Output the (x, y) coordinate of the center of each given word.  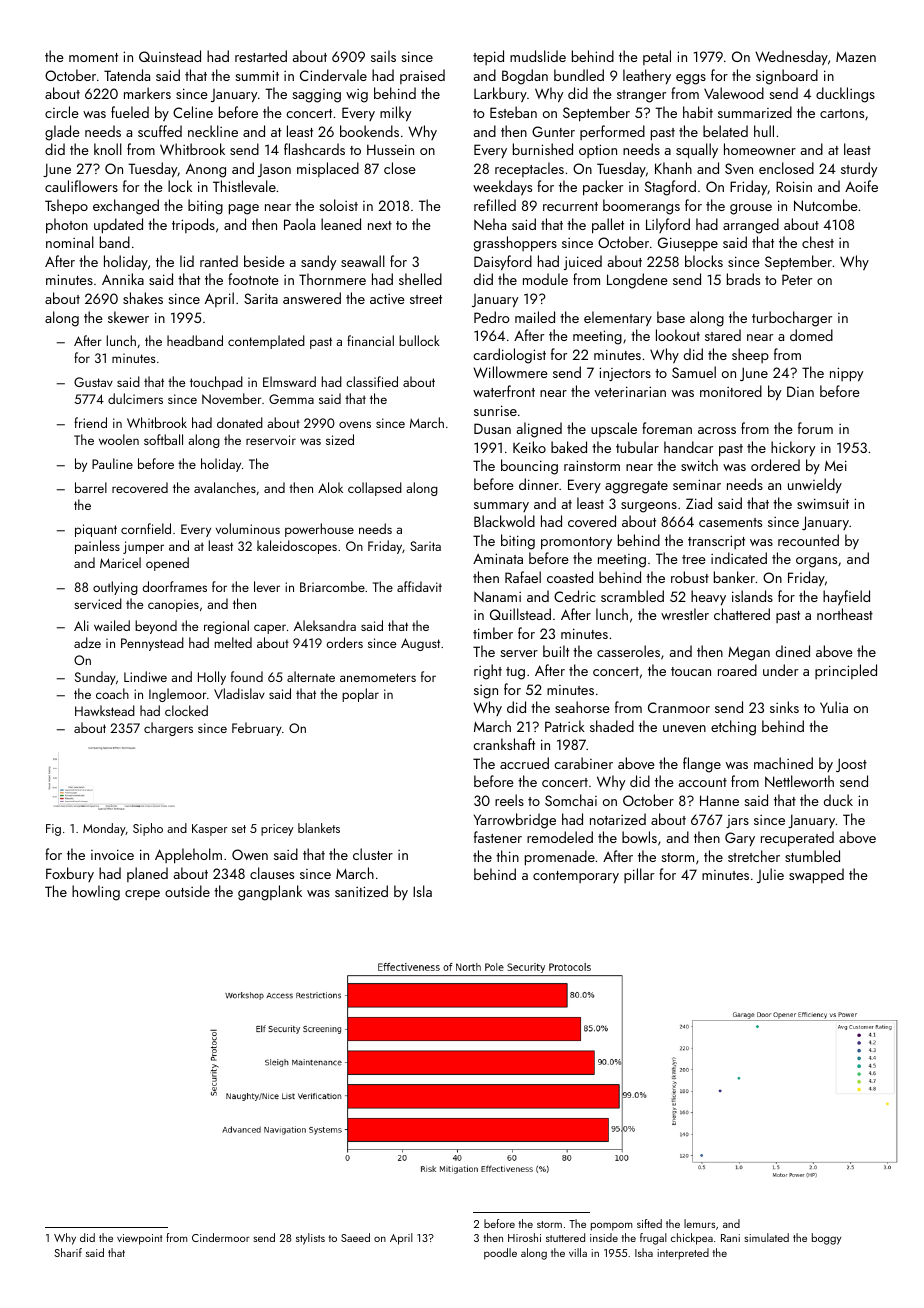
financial (370, 340)
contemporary (576, 877)
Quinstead (170, 56)
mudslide (538, 56)
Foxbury (70, 874)
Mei (836, 465)
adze (87, 642)
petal (657, 57)
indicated (739, 558)
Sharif (68, 1252)
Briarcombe (332, 586)
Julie (770, 875)
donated (240, 422)
